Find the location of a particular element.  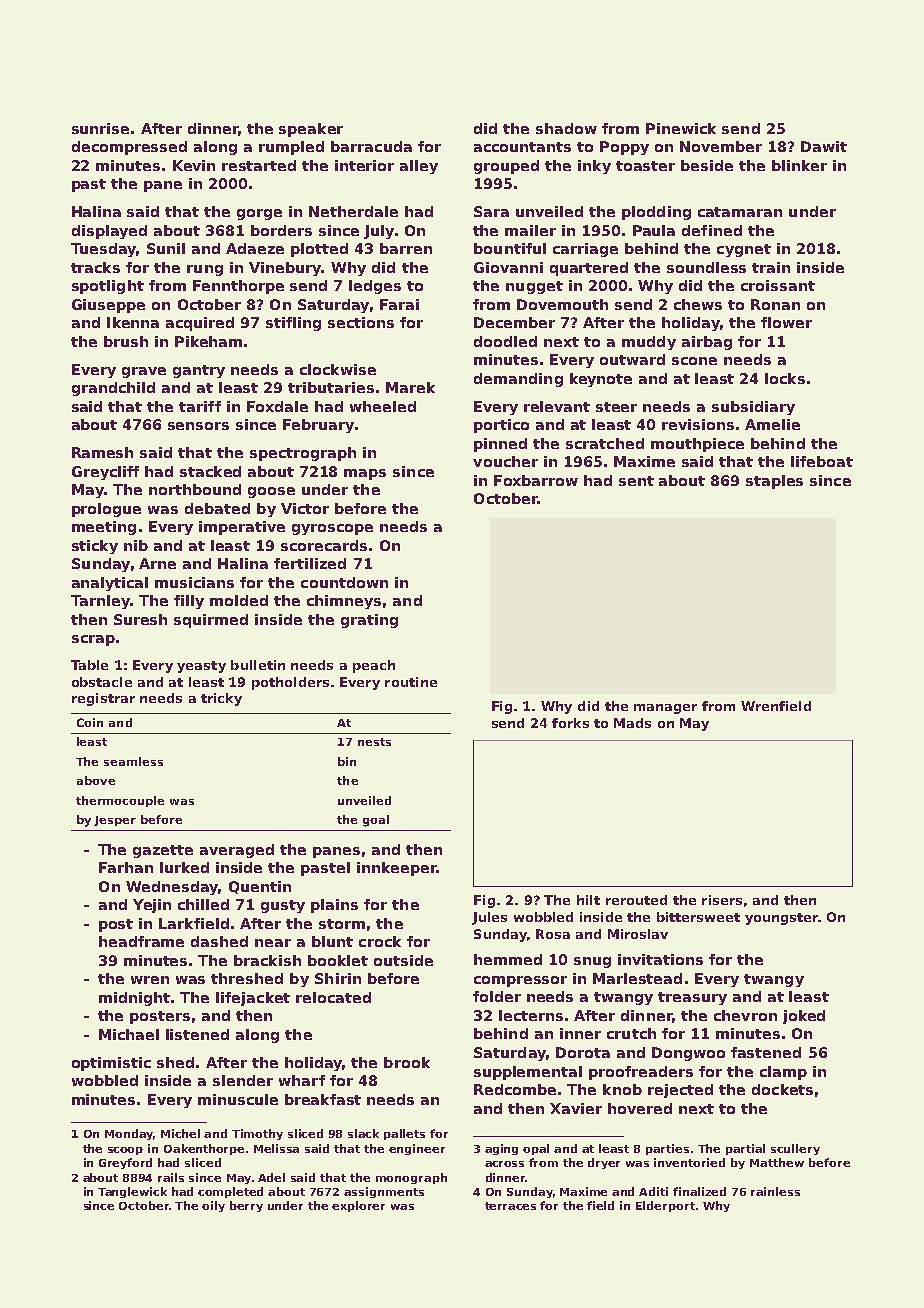

youngster is located at coordinates (781, 919).
